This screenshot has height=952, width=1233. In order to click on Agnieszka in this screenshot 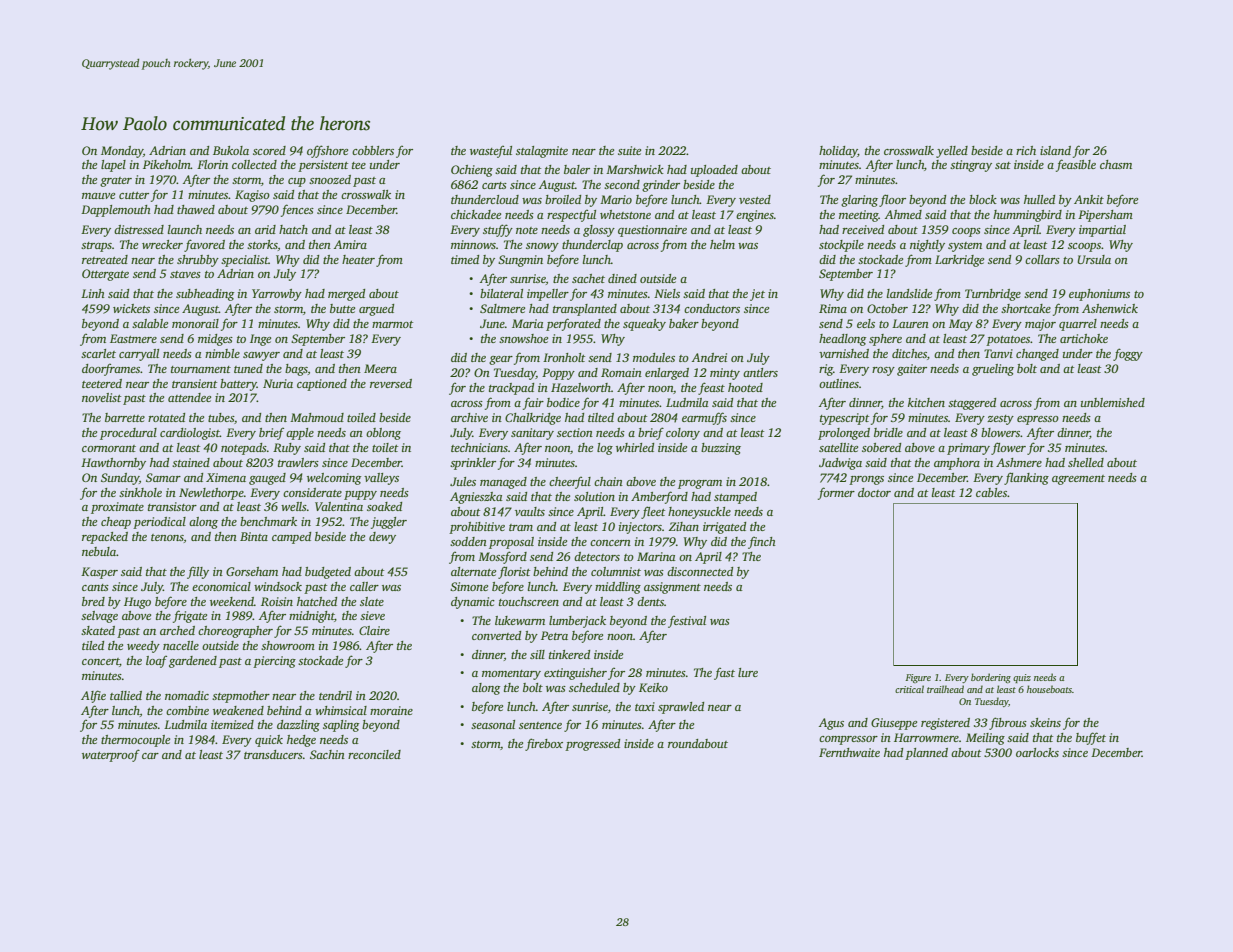, I will do `click(476, 498)`.
